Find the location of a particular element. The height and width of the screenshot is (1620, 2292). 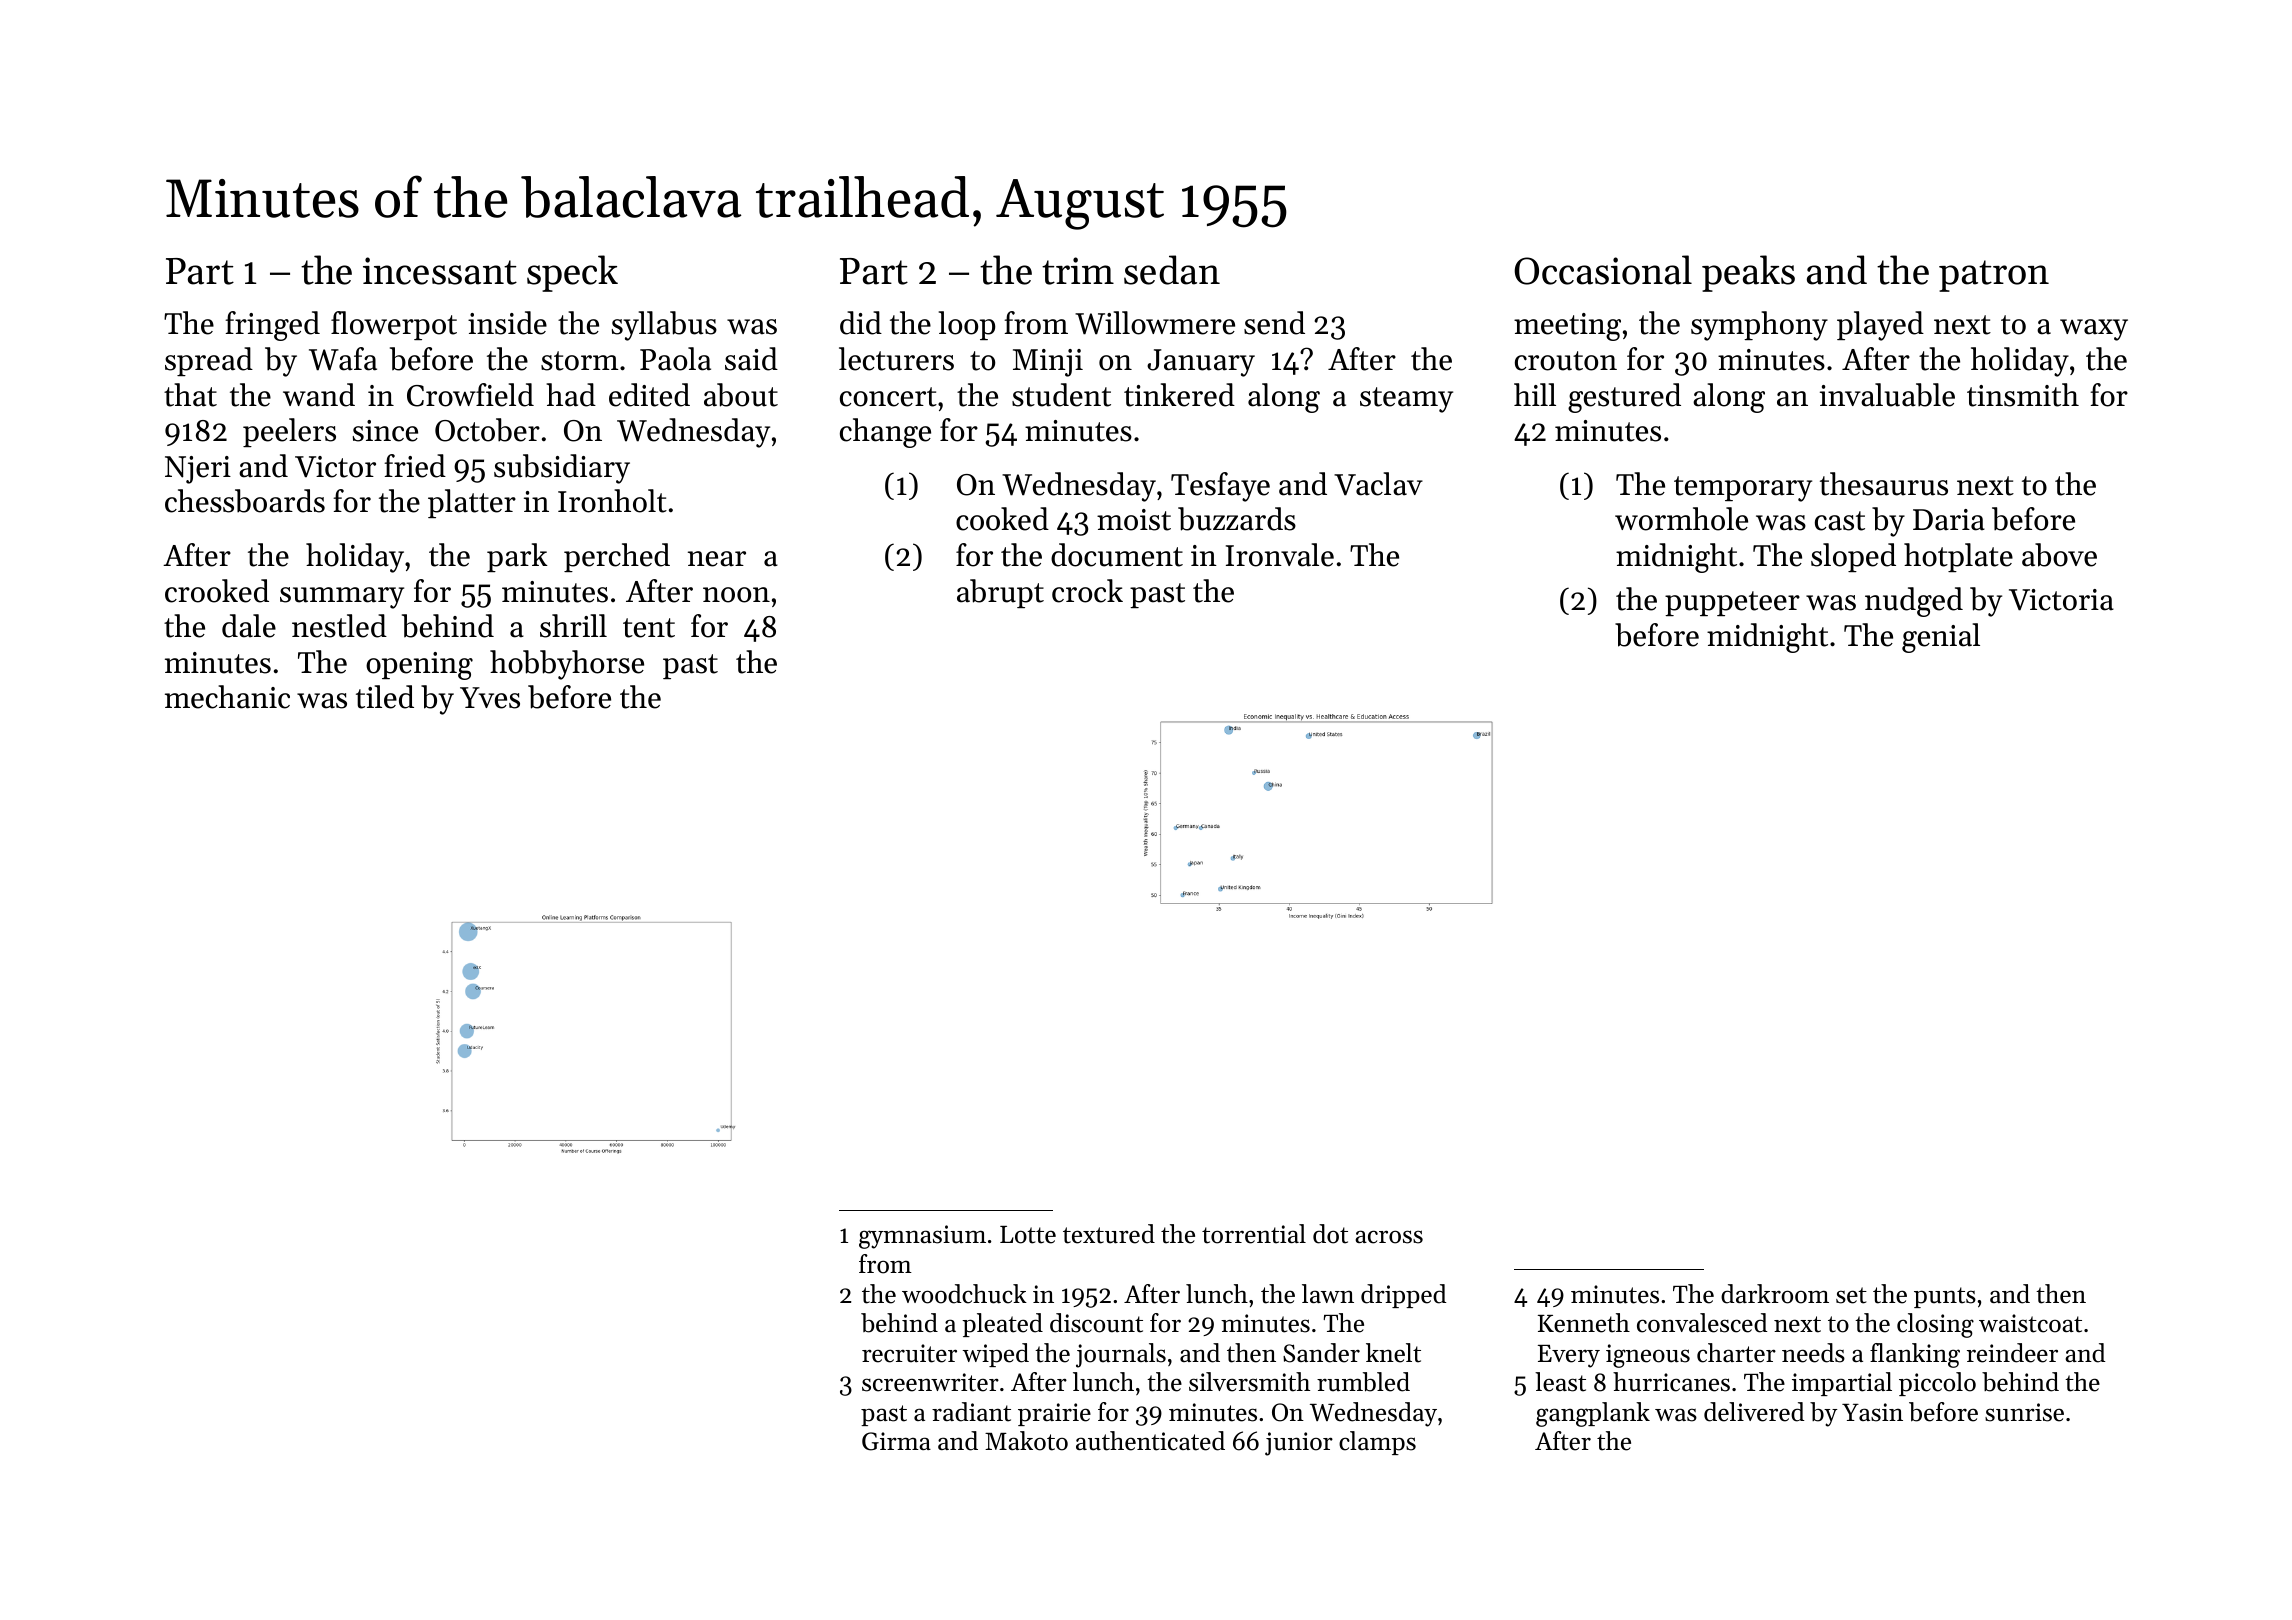

tinkered is located at coordinates (1179, 395).
